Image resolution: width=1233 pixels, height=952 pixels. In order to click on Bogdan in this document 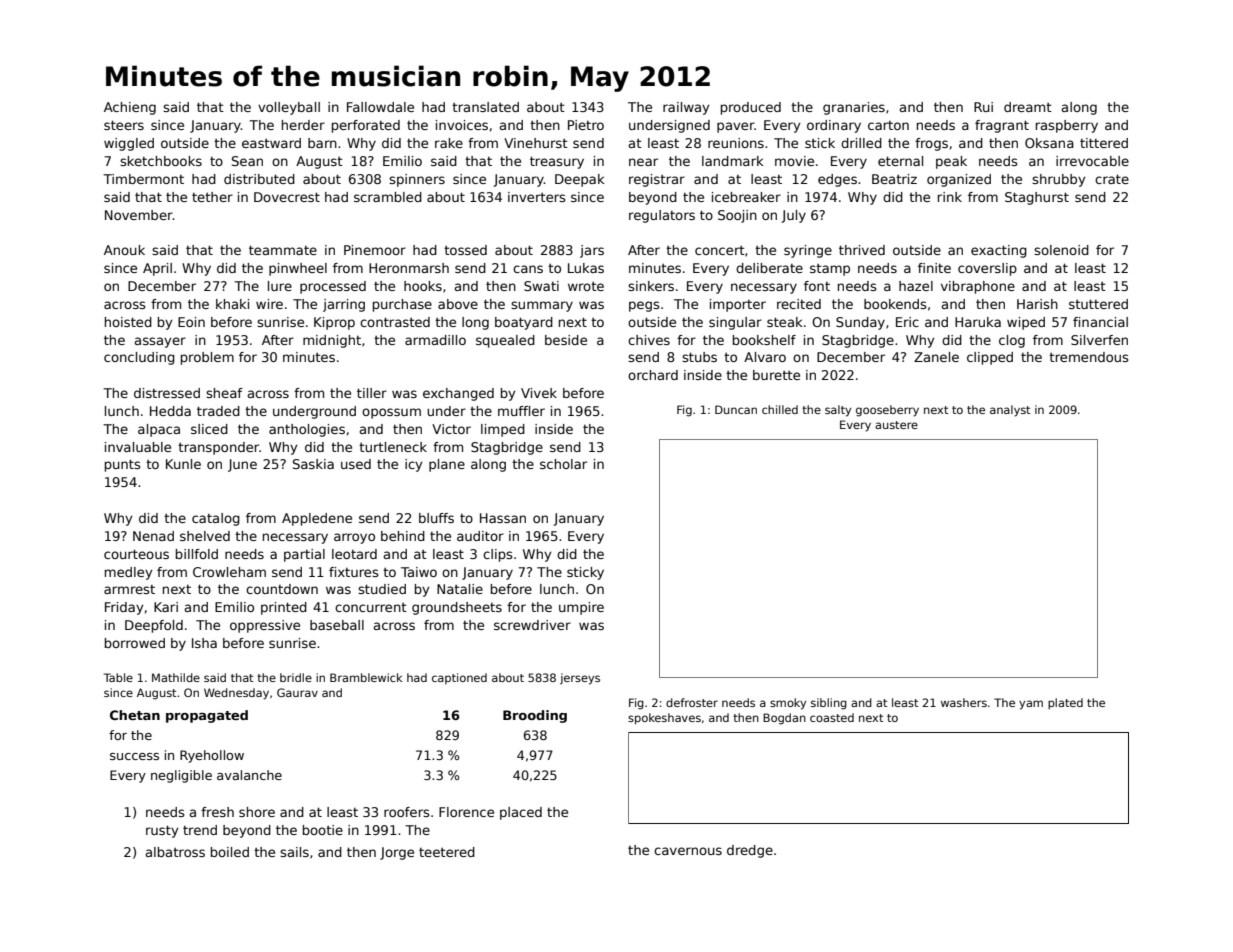, I will do `click(784, 719)`.
